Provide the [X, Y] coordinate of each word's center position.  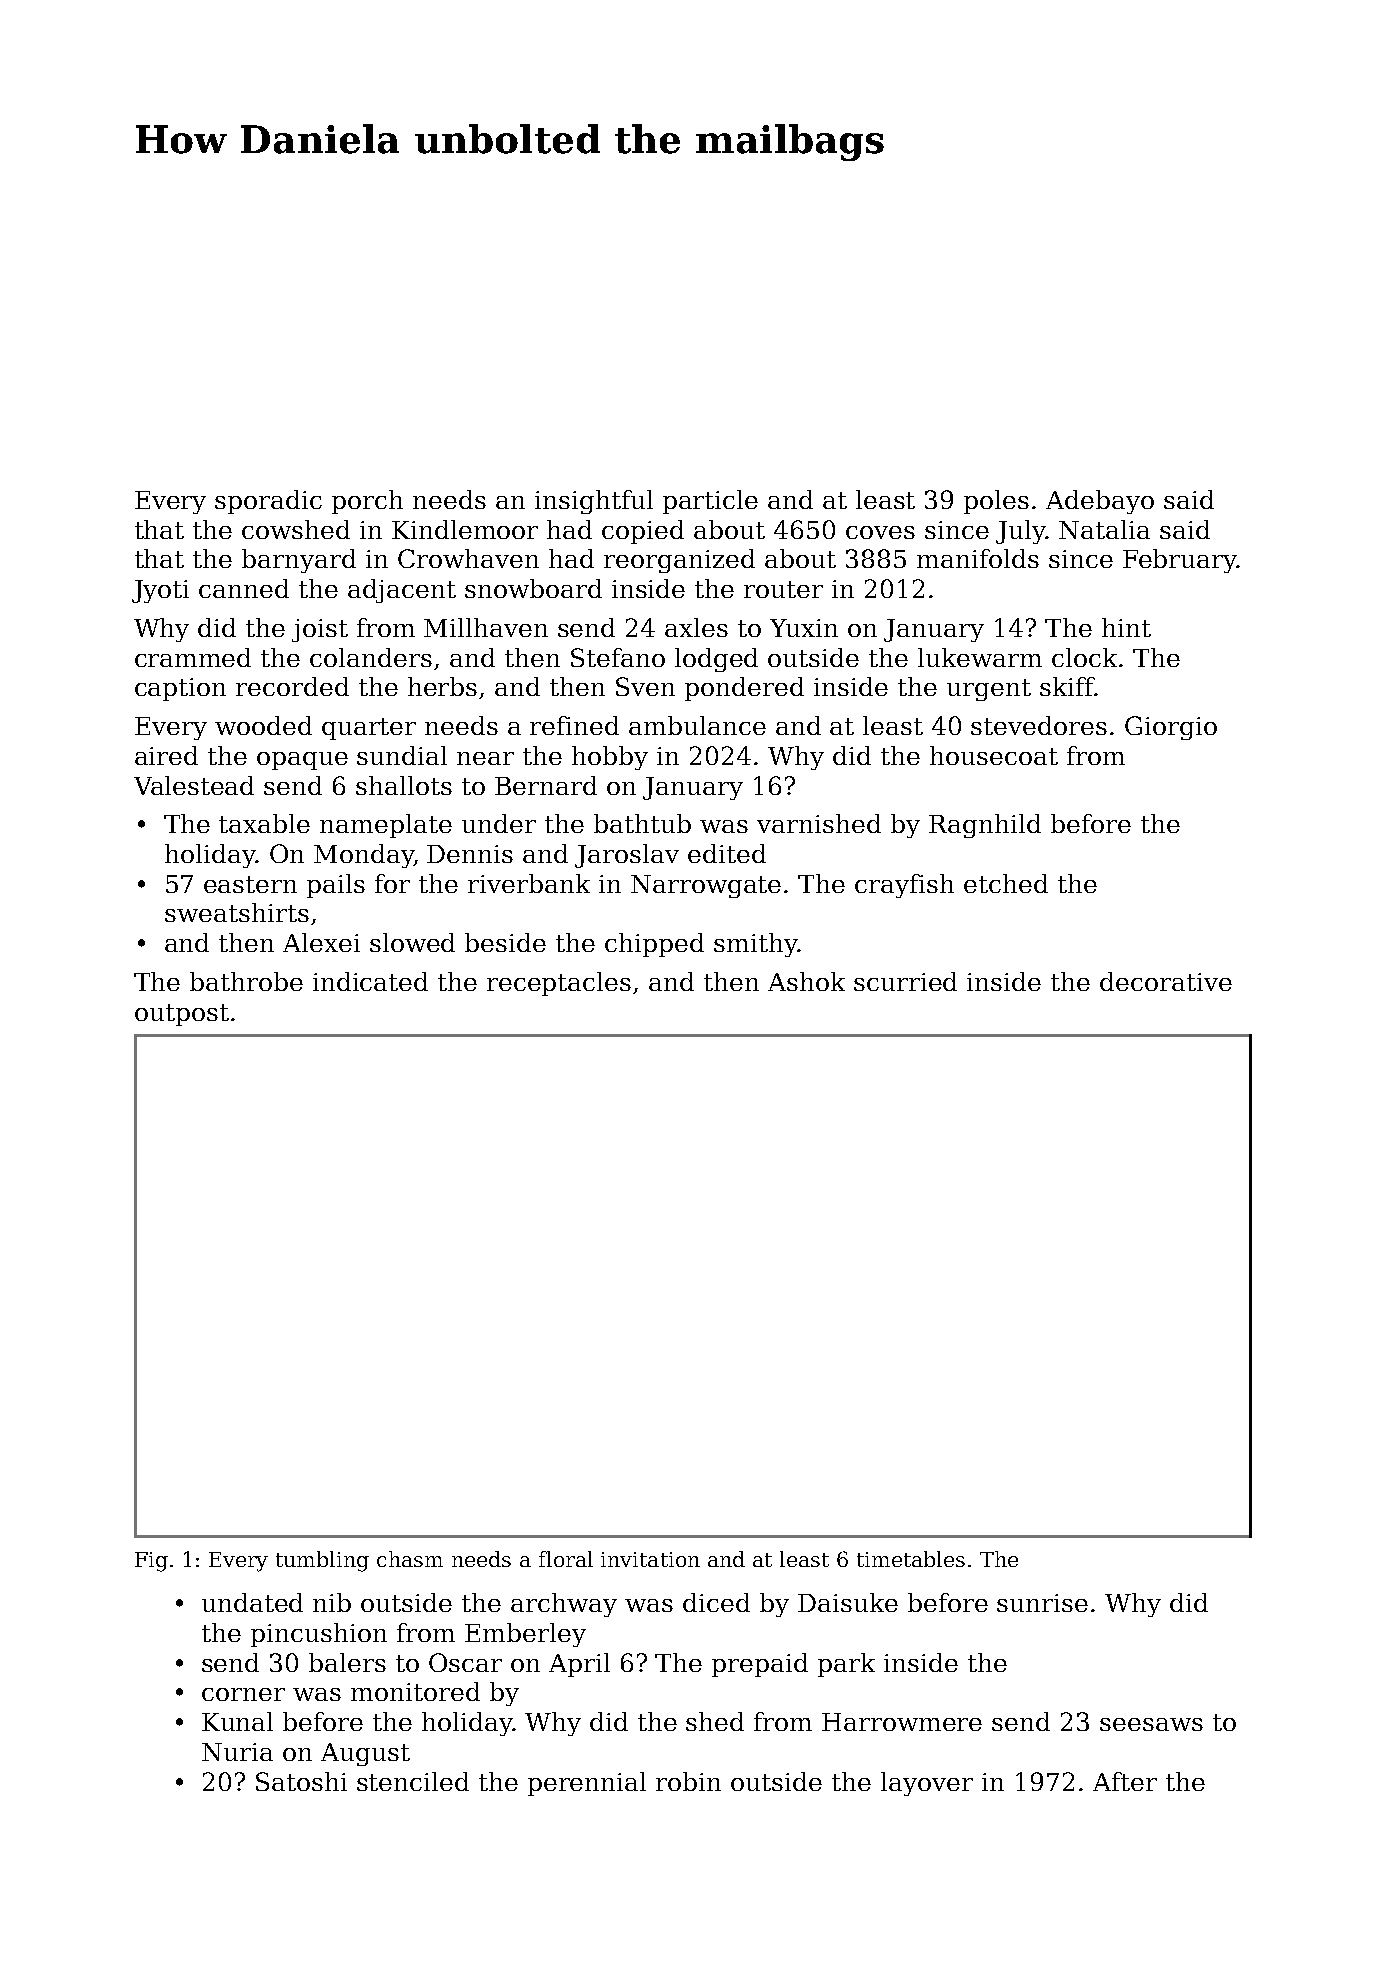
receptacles [559, 984]
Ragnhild [985, 826]
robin [688, 1781]
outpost [182, 1015]
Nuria [237, 1752]
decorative [1166, 981]
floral [566, 1559]
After [1125, 1781]
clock [1084, 657]
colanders [371, 657]
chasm [410, 1559]
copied [643, 532]
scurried [905, 981]
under [499, 823]
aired [166, 755]
